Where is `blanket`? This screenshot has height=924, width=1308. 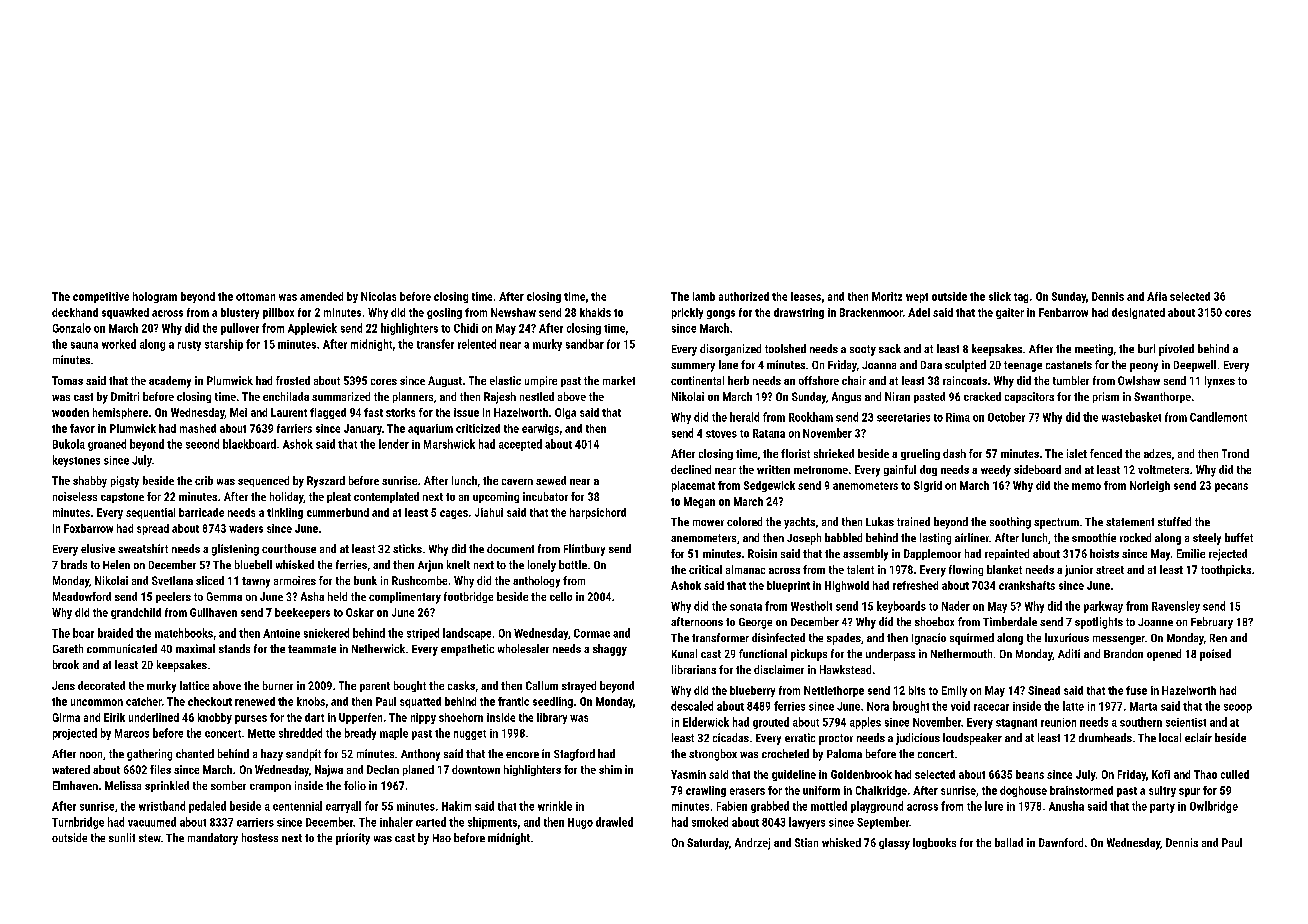 blanket is located at coordinates (1004, 569).
